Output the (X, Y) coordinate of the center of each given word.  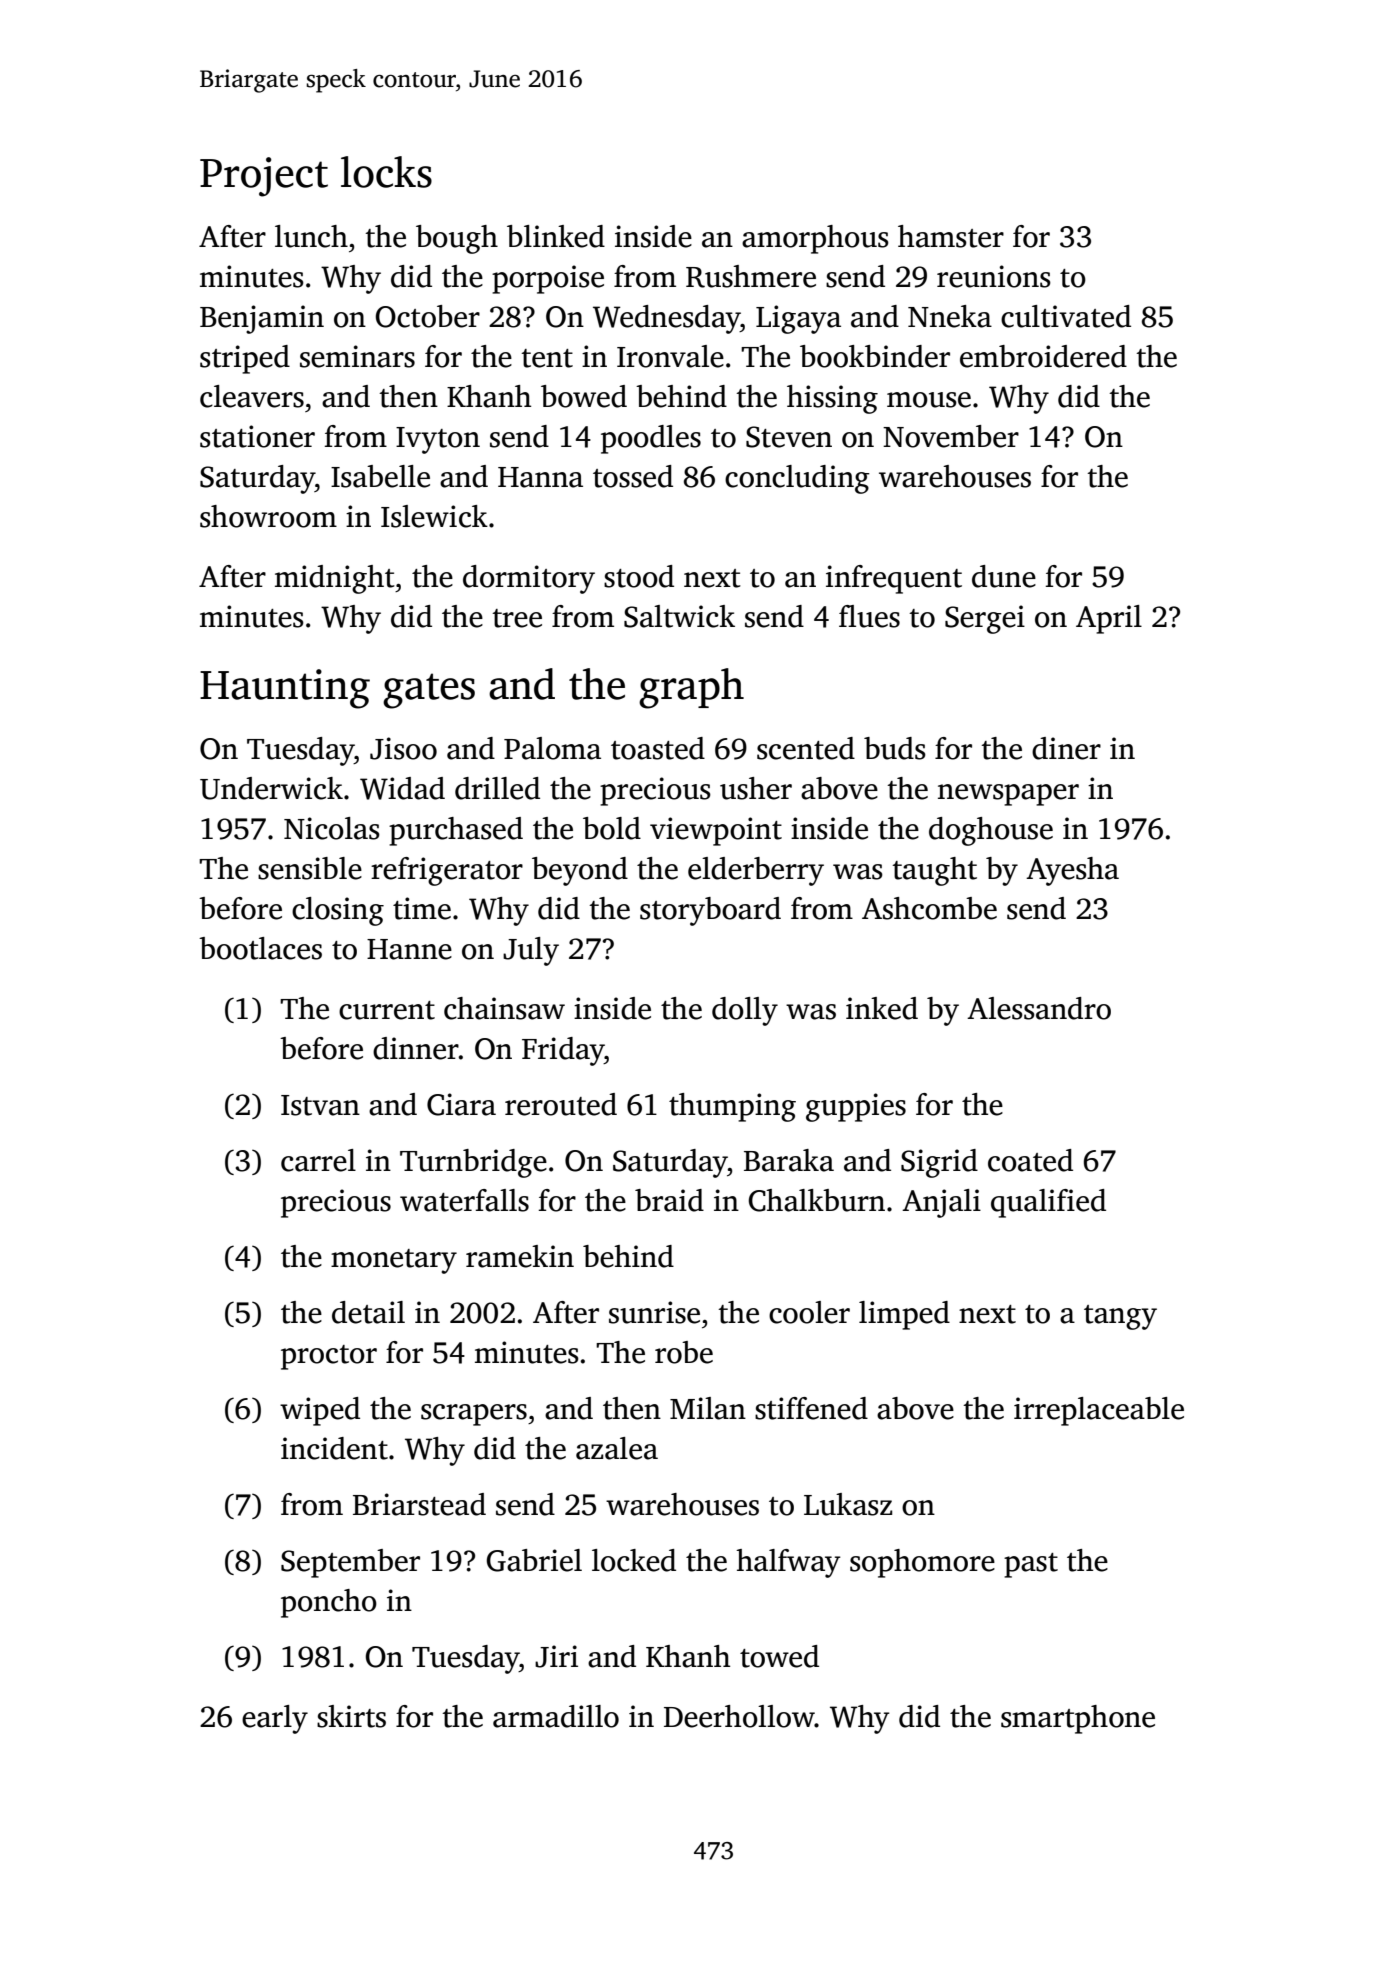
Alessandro (1039, 1008)
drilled (497, 788)
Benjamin (262, 319)
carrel (318, 1160)
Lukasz (848, 1504)
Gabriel (534, 1560)
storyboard (710, 911)
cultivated (1066, 316)
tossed (633, 476)
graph (691, 688)
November (951, 436)
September (350, 1563)
